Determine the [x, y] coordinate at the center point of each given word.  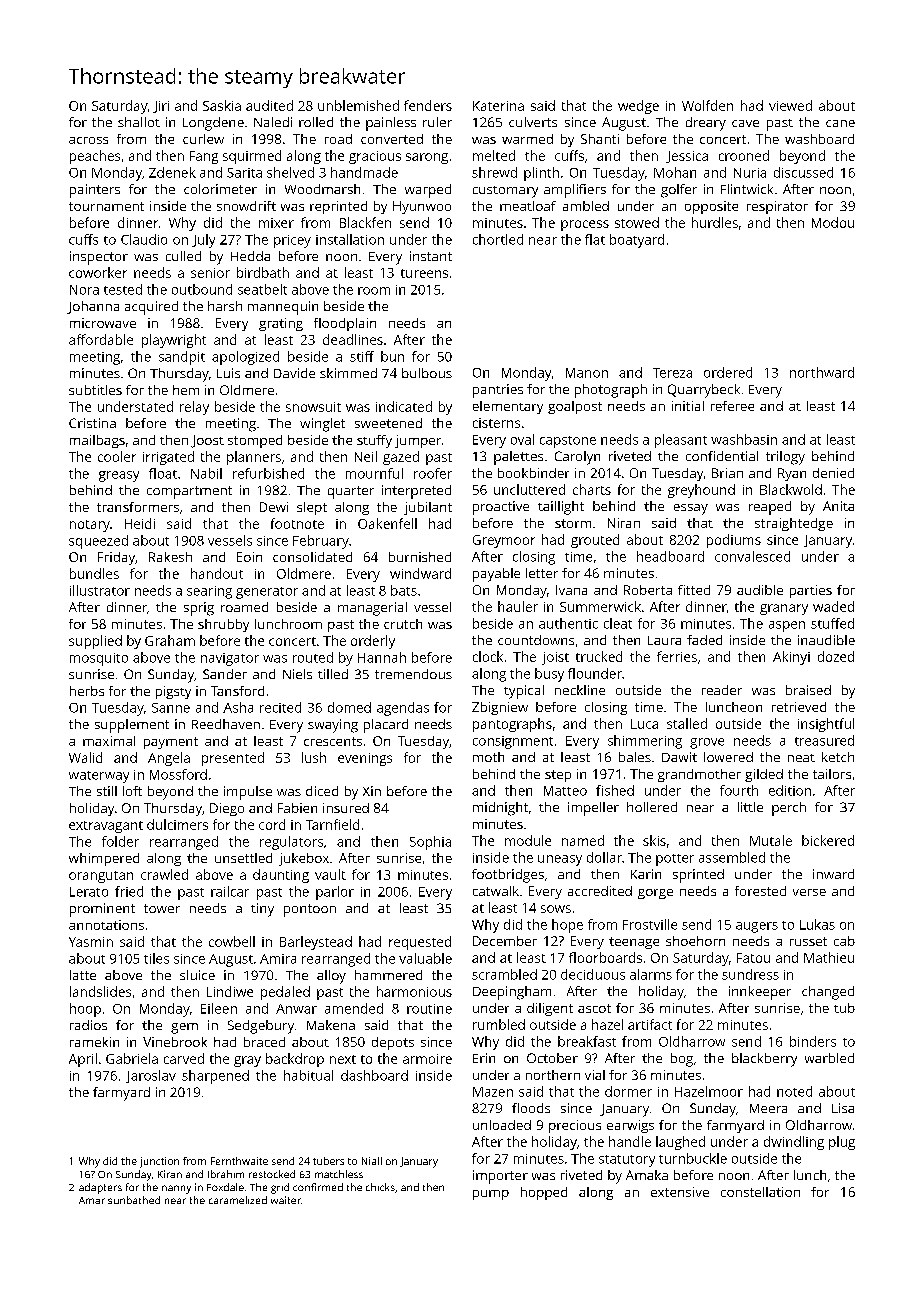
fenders [428, 105]
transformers [138, 507]
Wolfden [707, 105]
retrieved [799, 707]
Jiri [161, 107]
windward [420, 573]
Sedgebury [261, 1027]
